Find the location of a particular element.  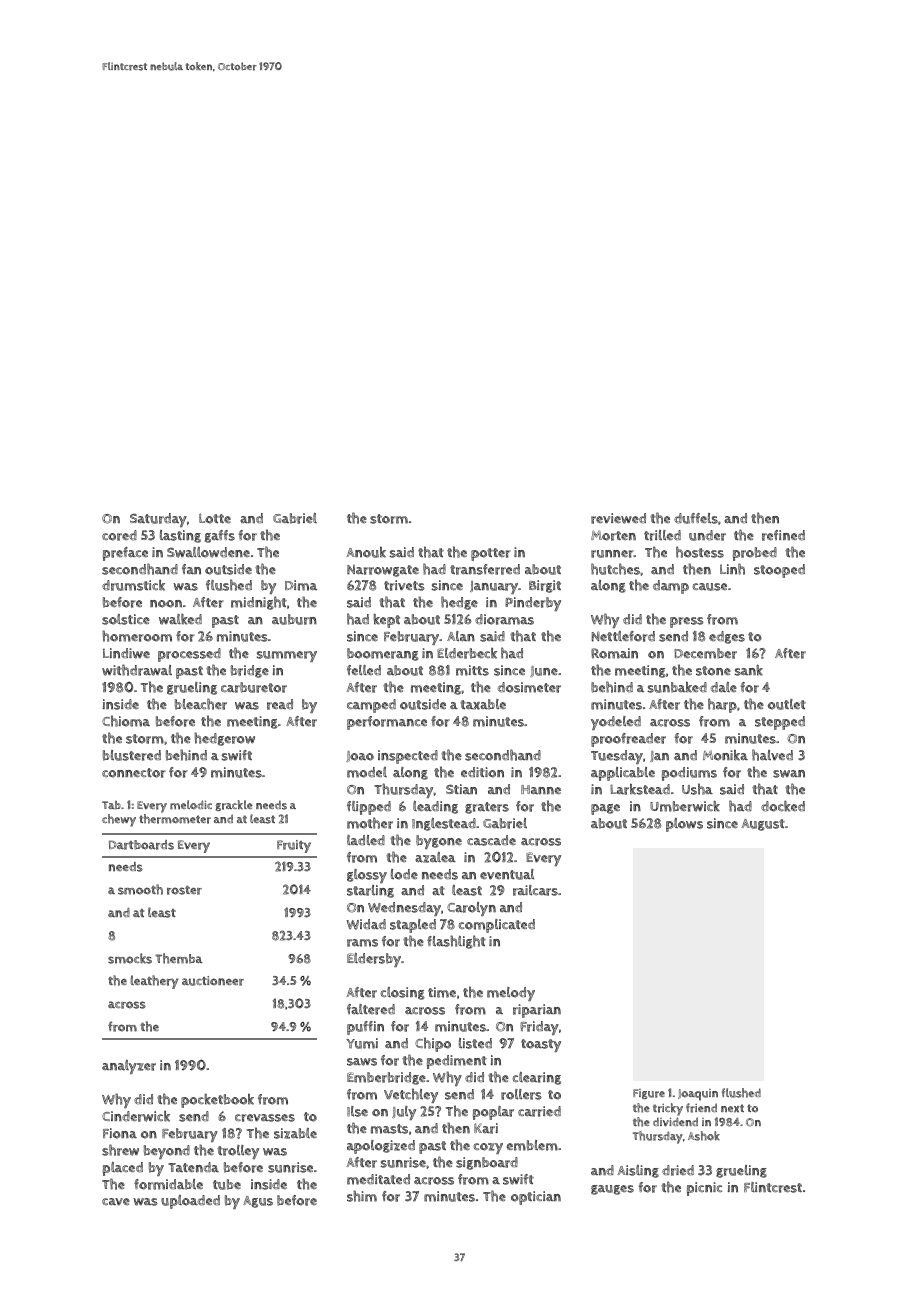

carried is located at coordinates (539, 1111).
